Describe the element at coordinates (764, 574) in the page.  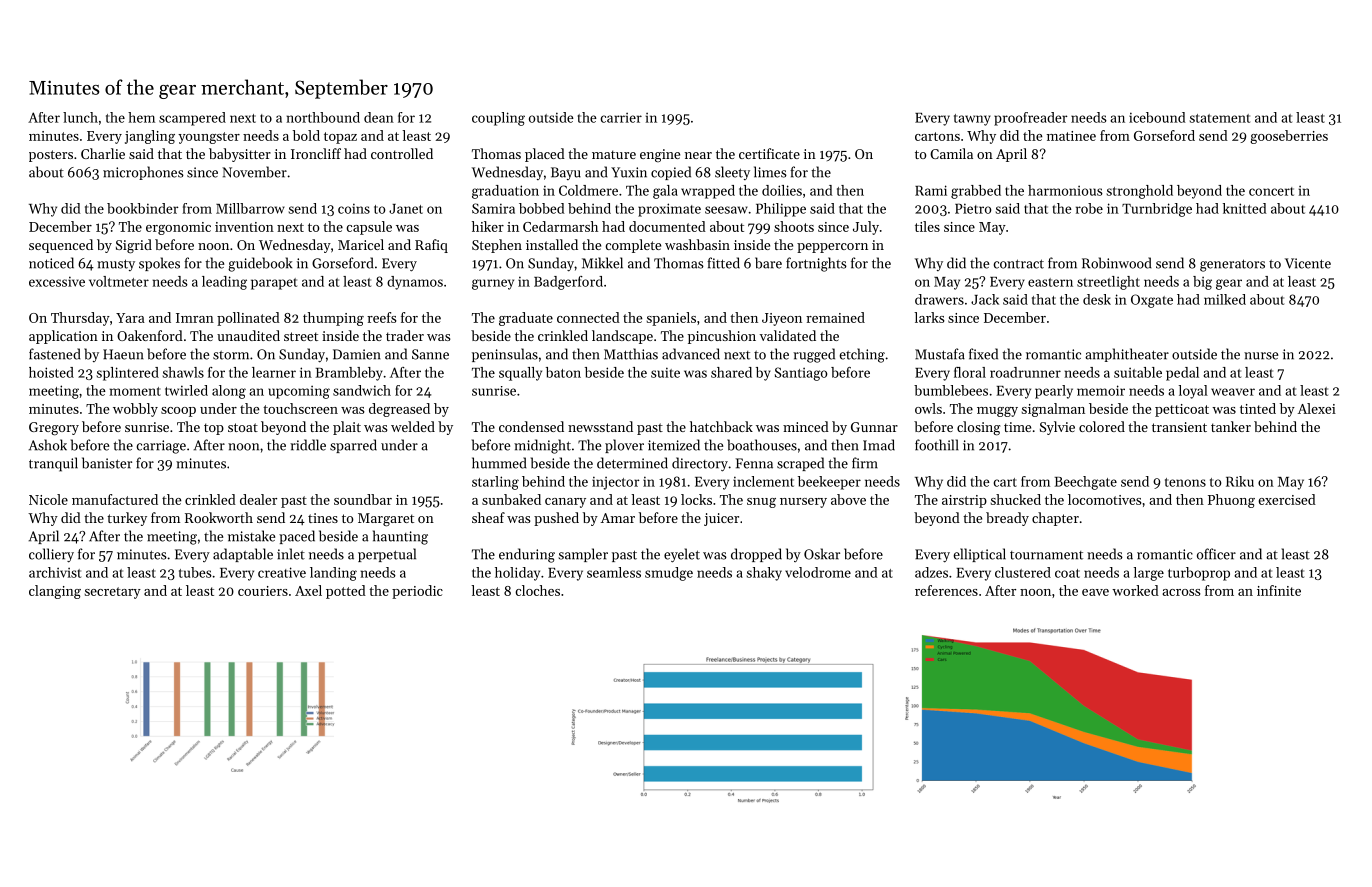
I see `shaky` at that location.
